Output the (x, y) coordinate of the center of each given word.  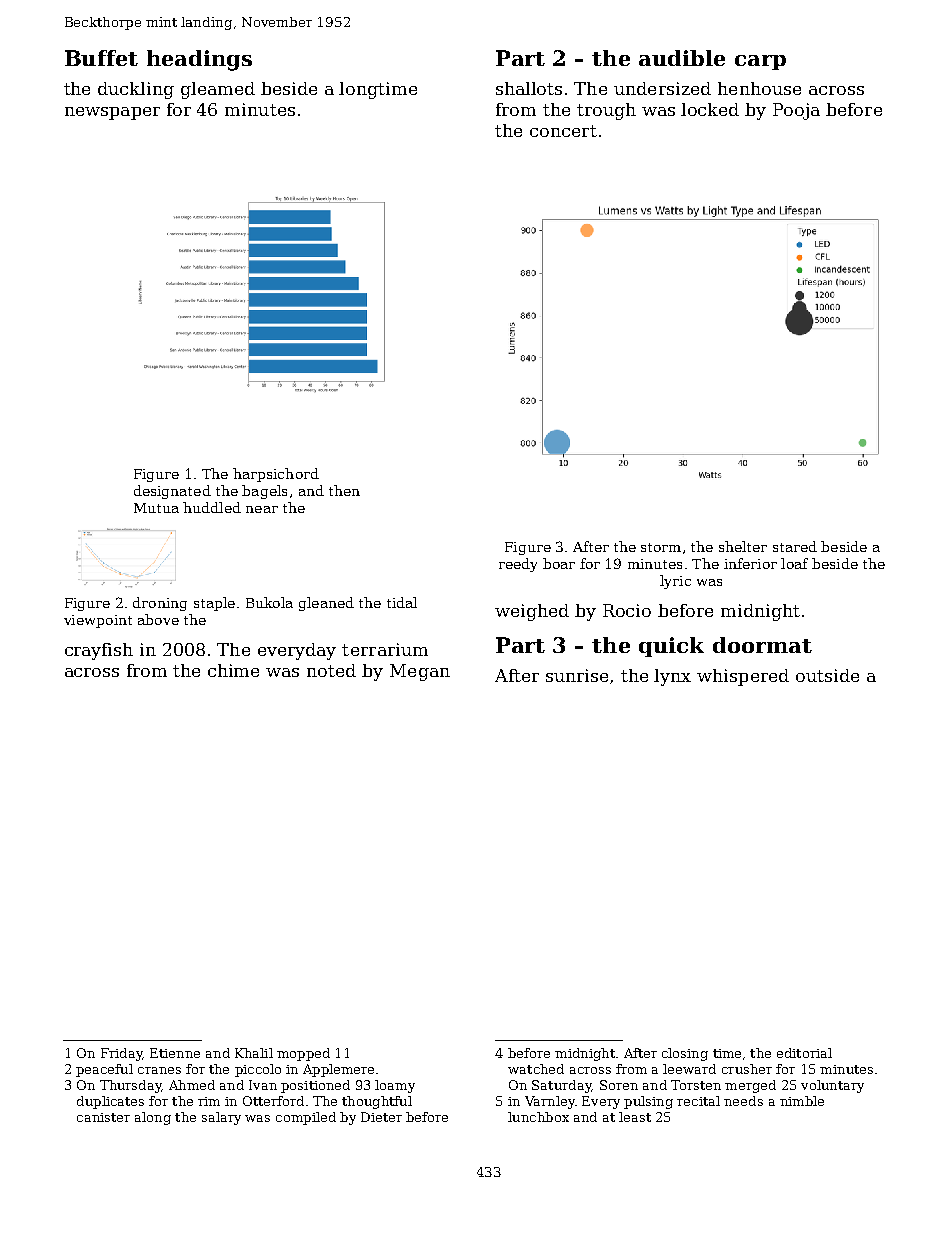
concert (563, 131)
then (344, 490)
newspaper (112, 113)
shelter (743, 546)
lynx (672, 677)
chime (233, 670)
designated (172, 492)
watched (536, 1069)
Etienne (175, 1053)
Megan (420, 672)
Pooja (796, 111)
